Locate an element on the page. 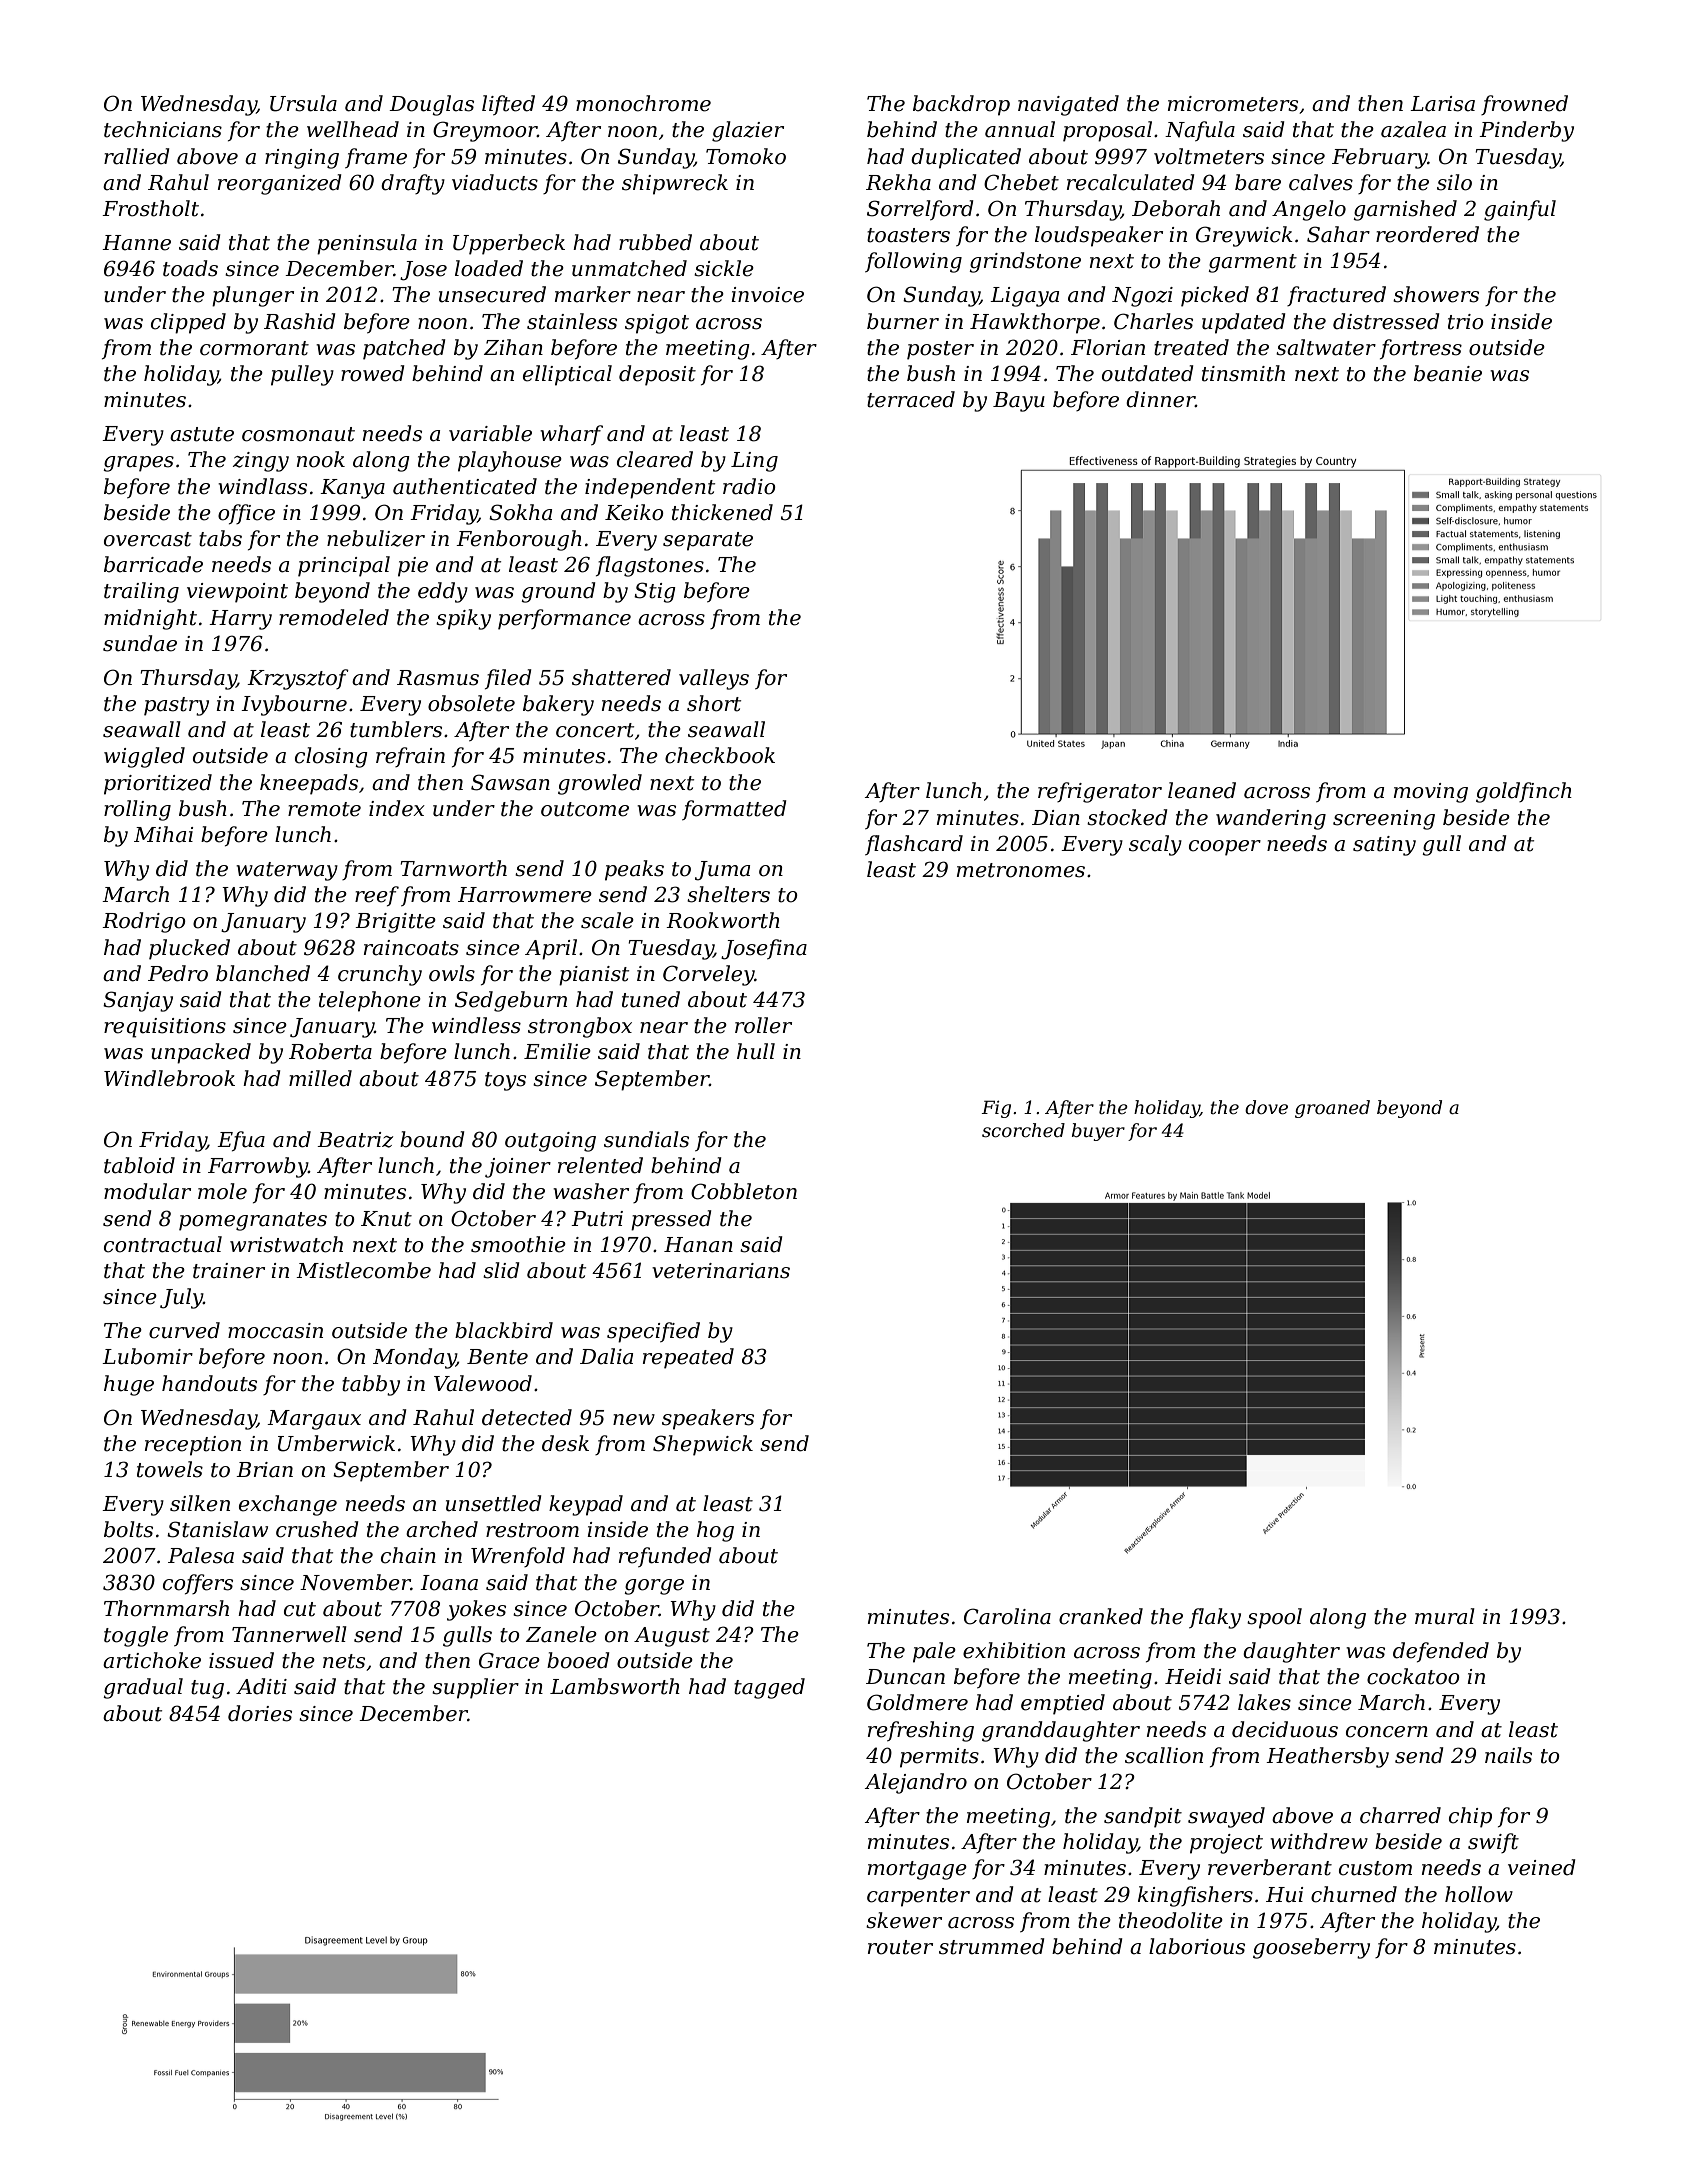 Image resolution: width=1683 pixels, height=2178 pixels. dories is located at coordinates (260, 1713).
